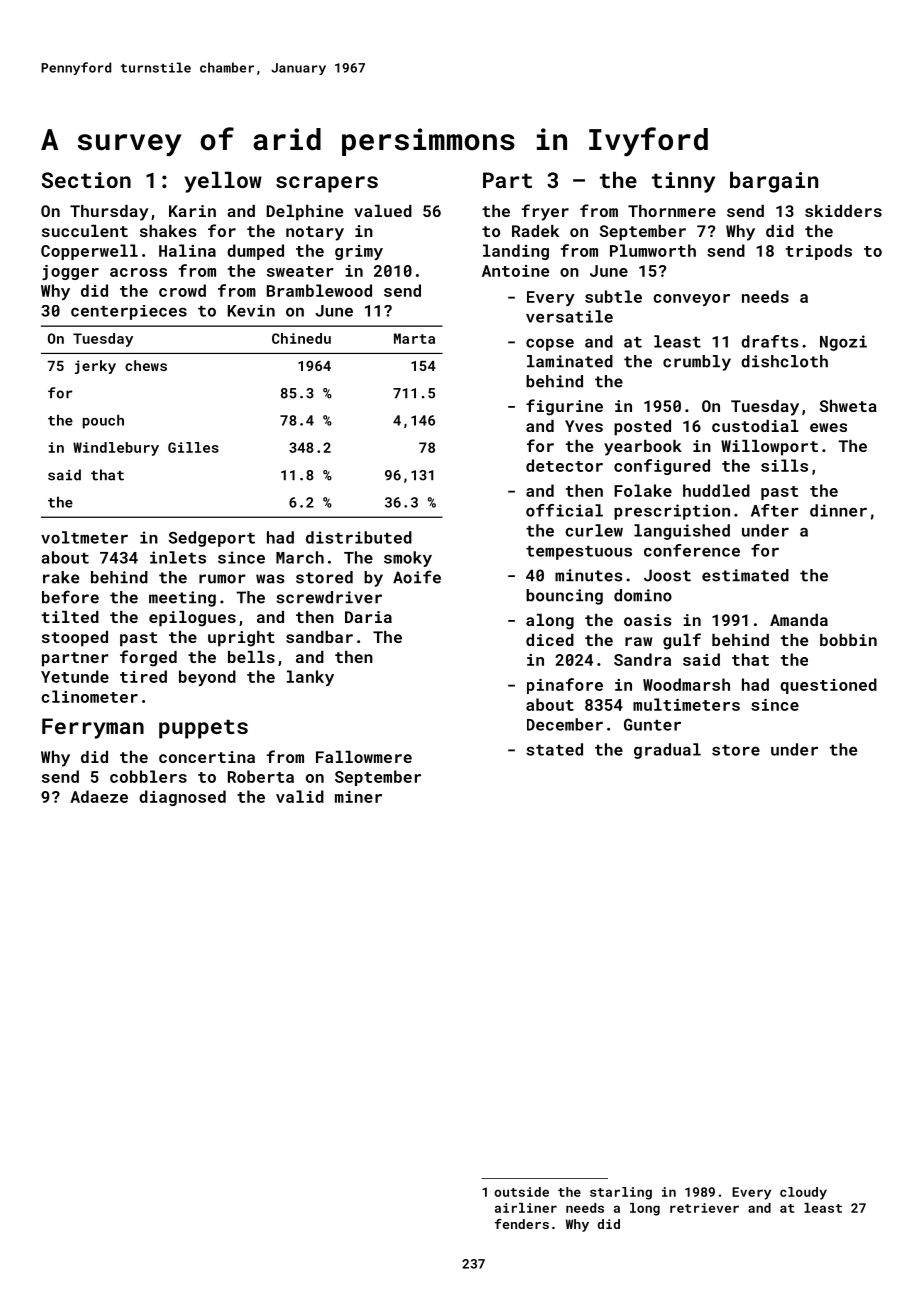 The image size is (924, 1308). I want to click on estimated, so click(745, 575).
